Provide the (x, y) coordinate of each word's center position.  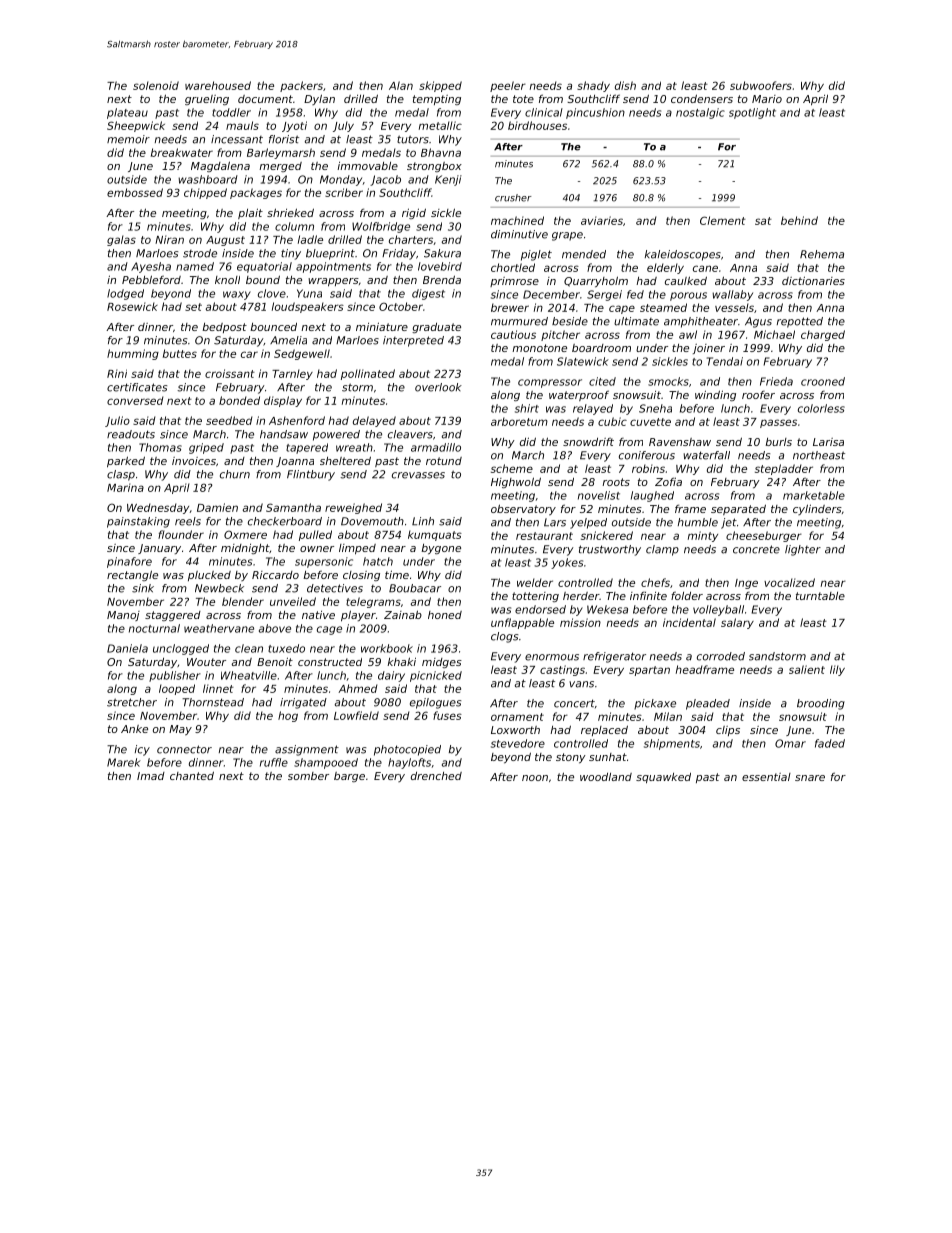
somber (308, 776)
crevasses (418, 475)
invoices (194, 461)
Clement (723, 220)
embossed (135, 192)
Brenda (442, 279)
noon (535, 778)
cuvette (650, 422)
